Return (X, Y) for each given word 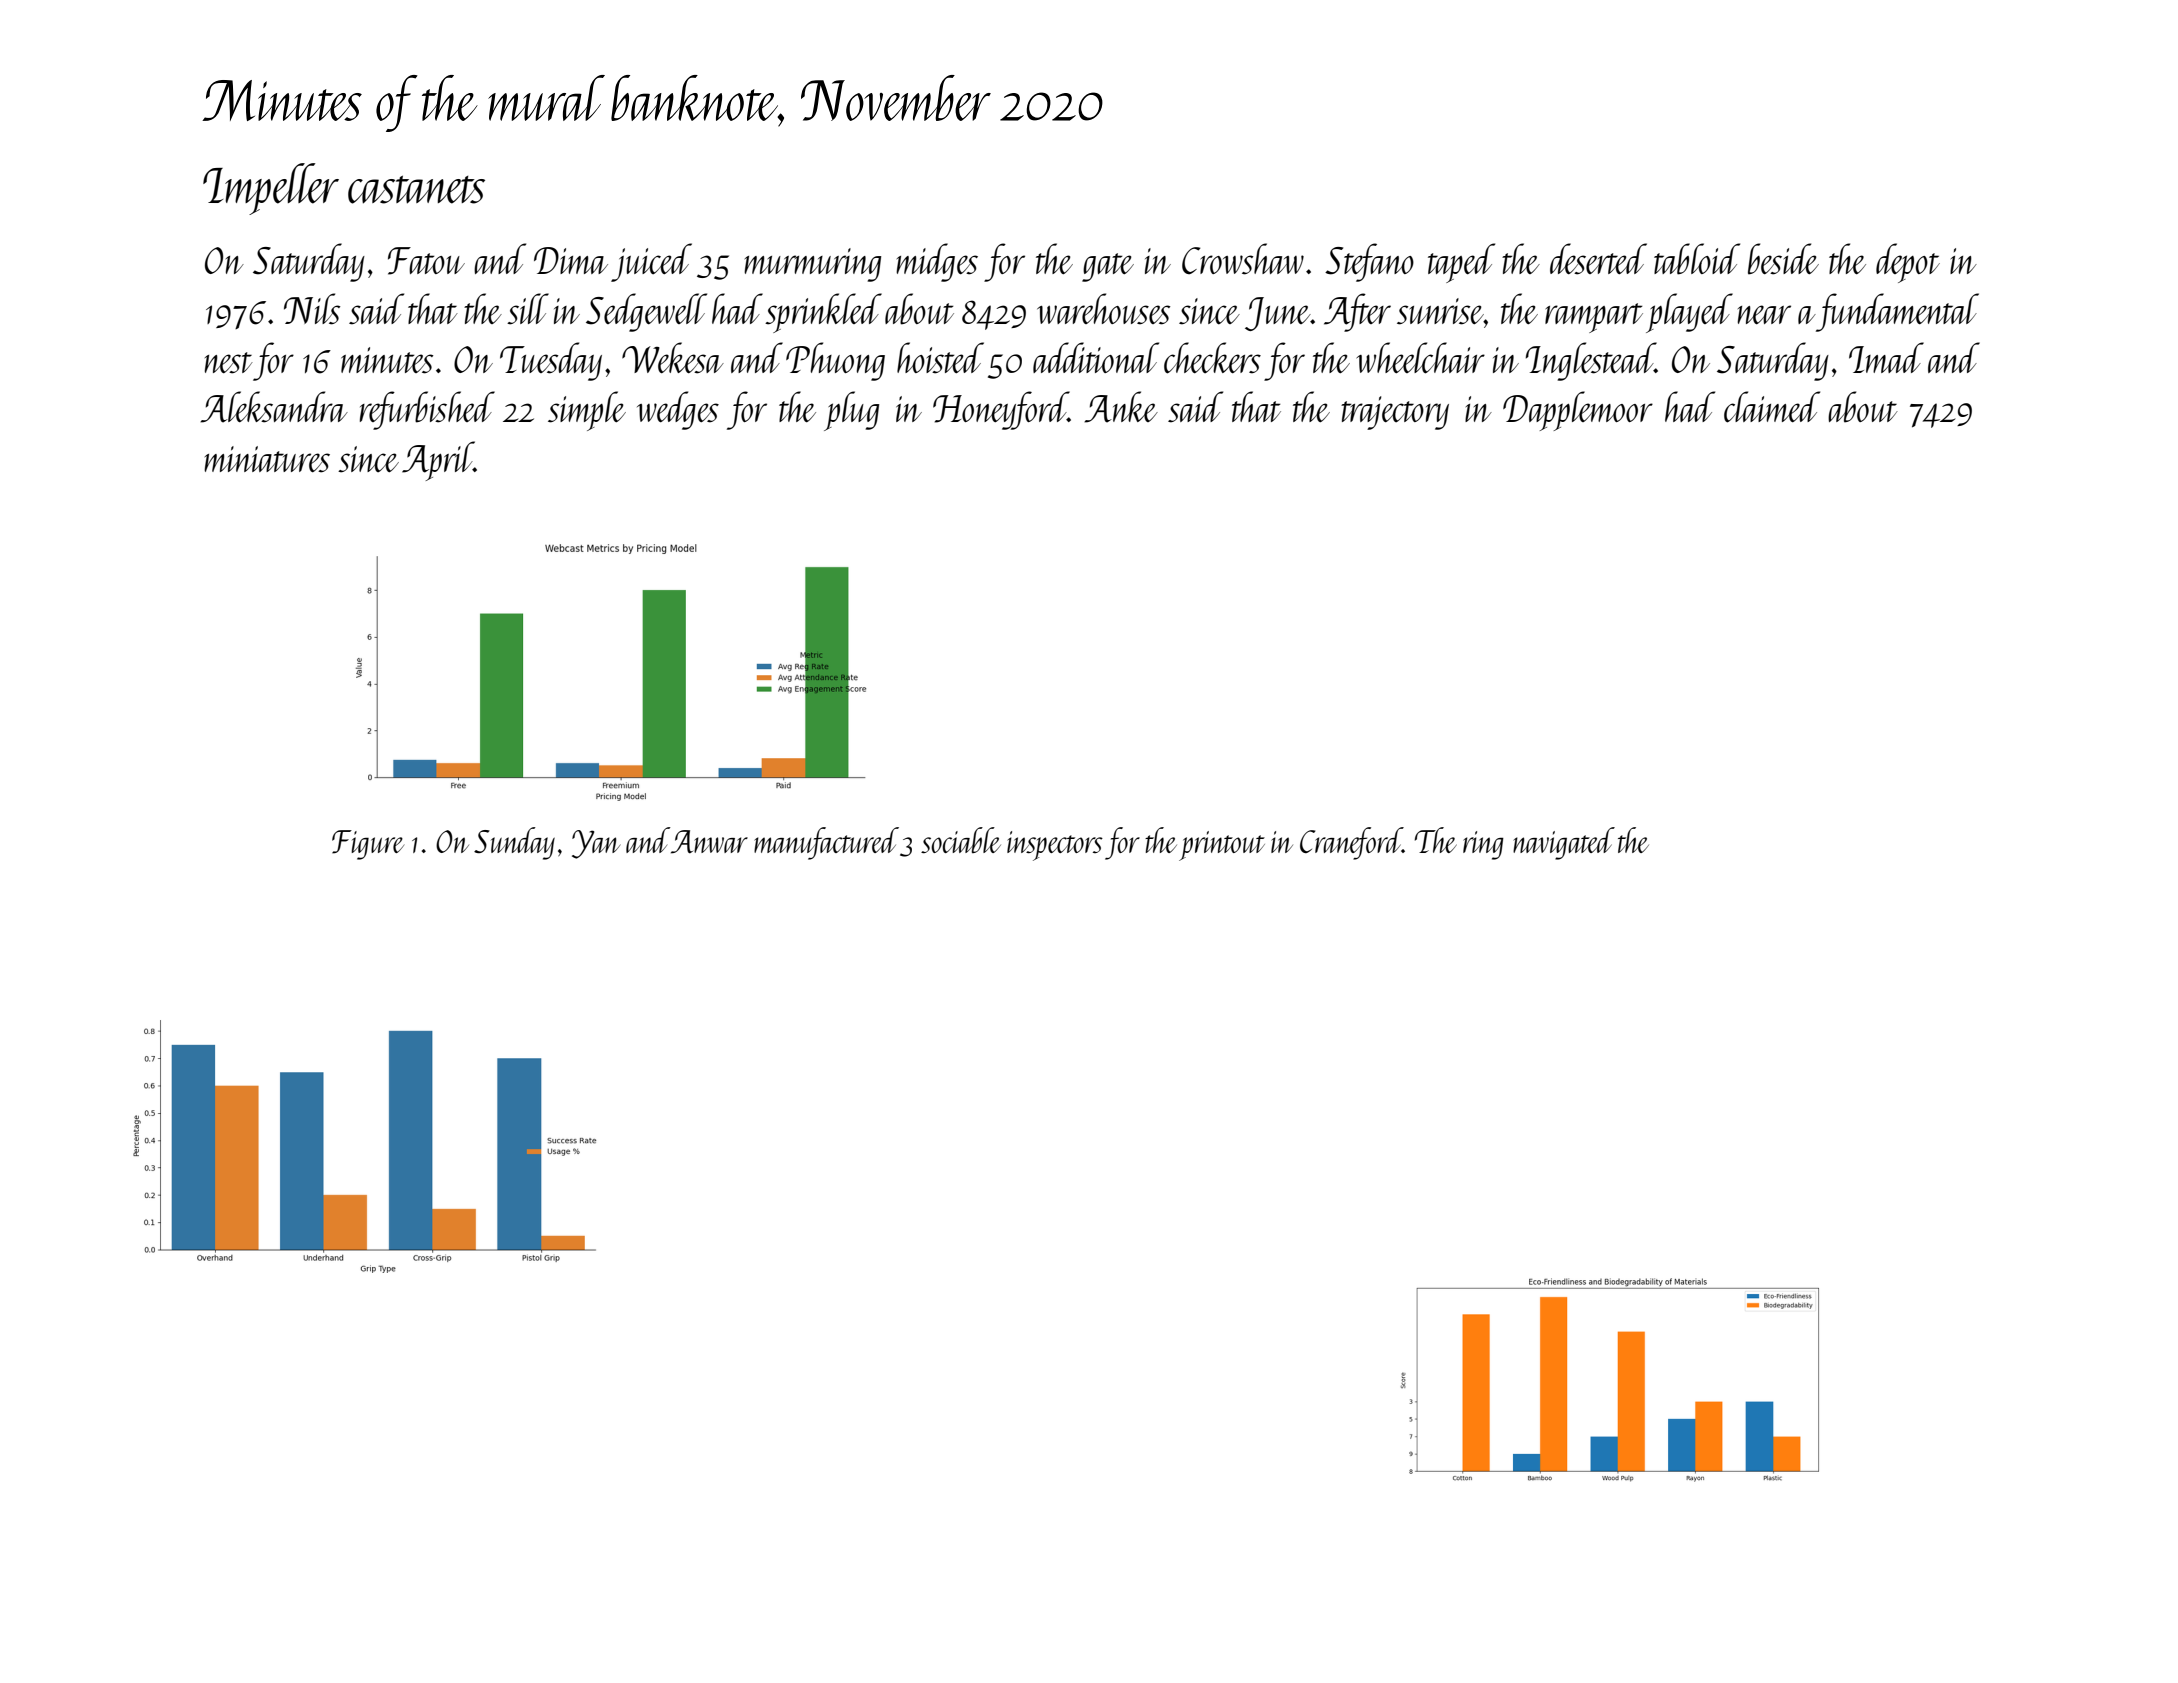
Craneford (1351, 843)
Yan (596, 844)
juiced (651, 262)
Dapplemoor (1578, 411)
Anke (1121, 407)
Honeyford (1000, 410)
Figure (368, 845)
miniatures (267, 459)
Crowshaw (1243, 259)
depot (1908, 263)
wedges (678, 410)
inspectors (1055, 846)
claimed (1772, 407)
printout (1222, 846)
